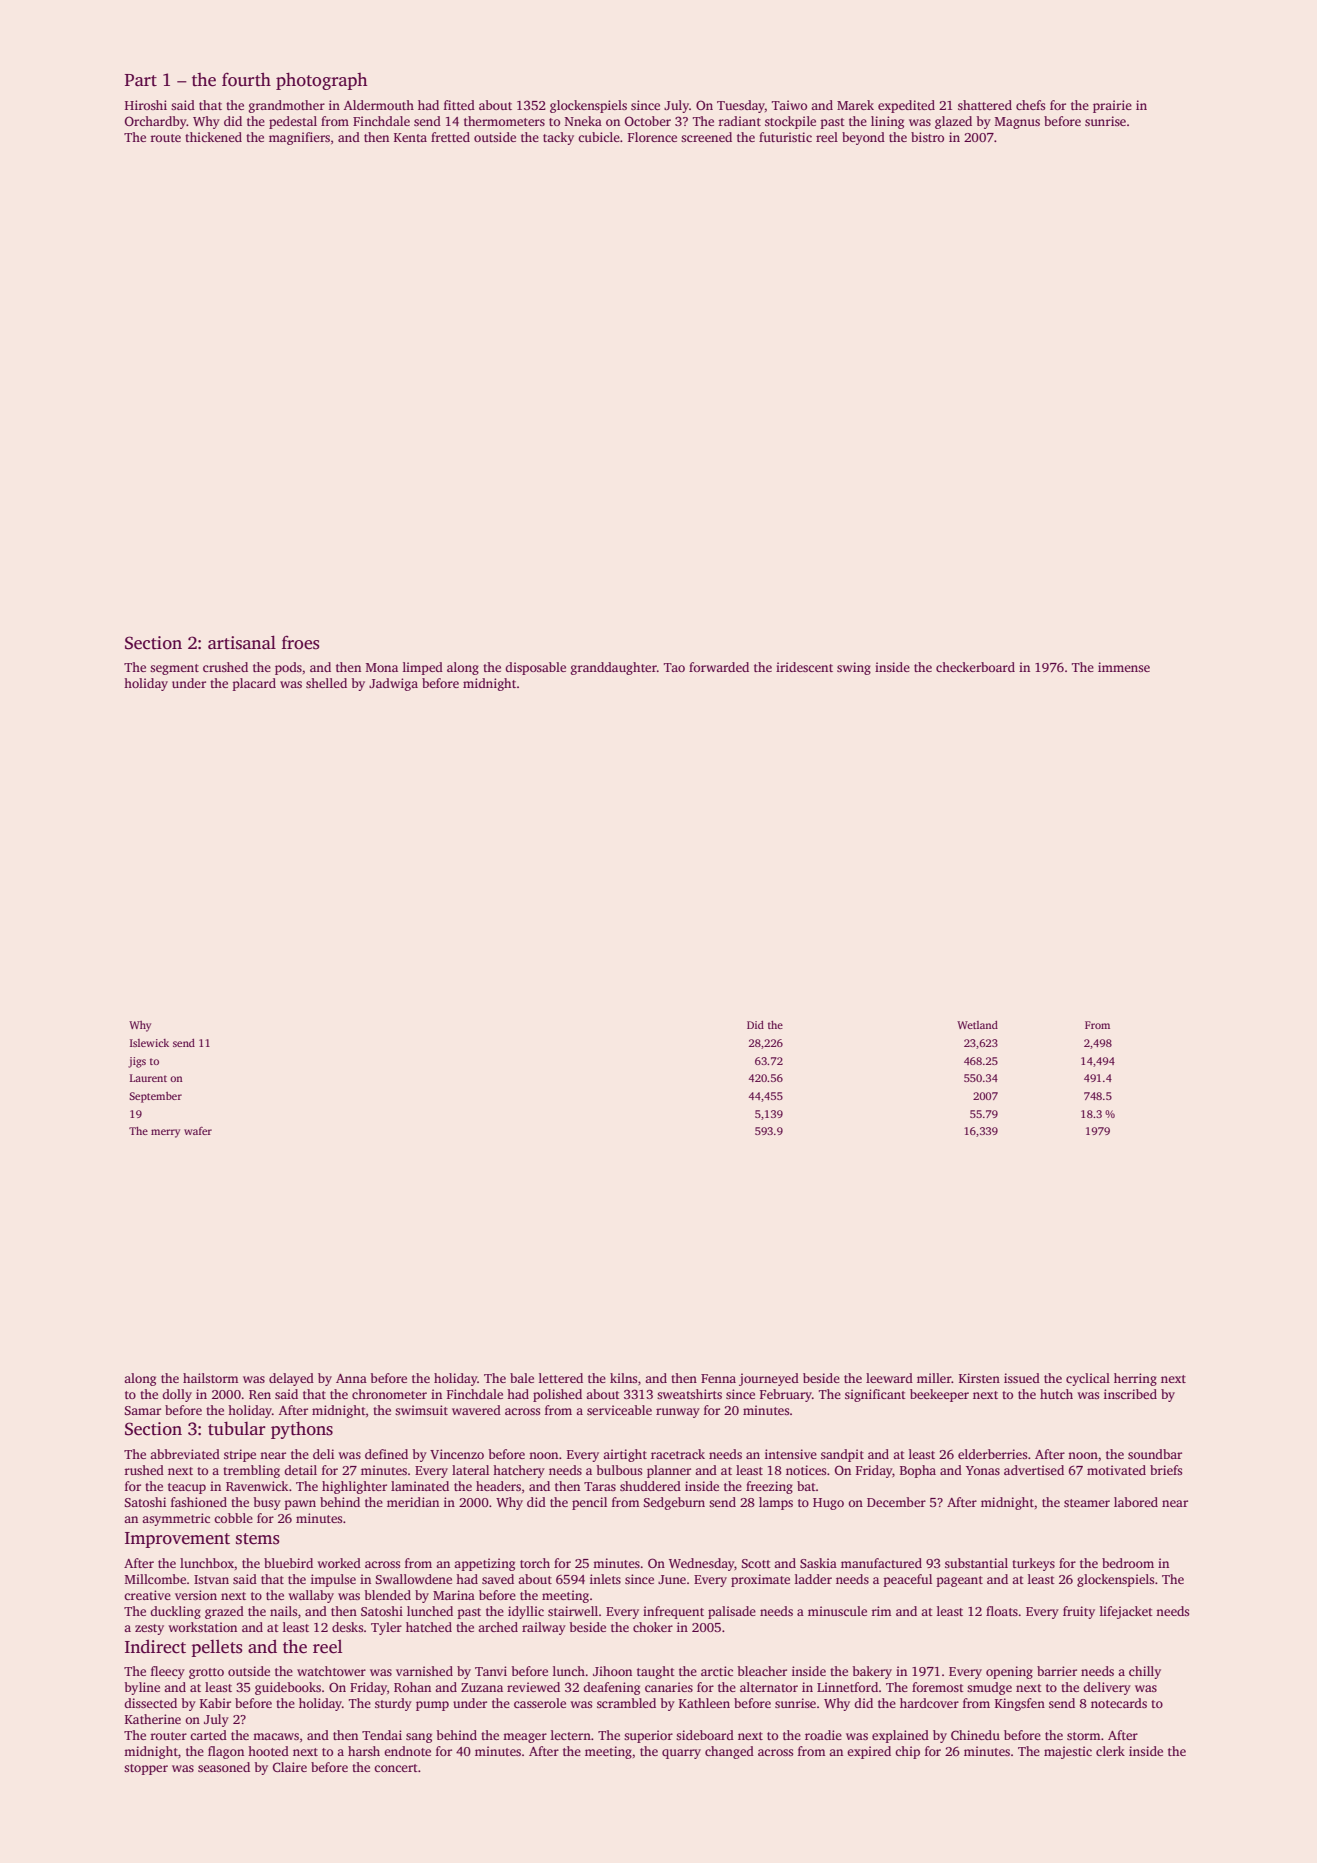 The image size is (1317, 1863). Describe the element at coordinates (769, 1379) in the screenshot. I see `journeyed` at that location.
